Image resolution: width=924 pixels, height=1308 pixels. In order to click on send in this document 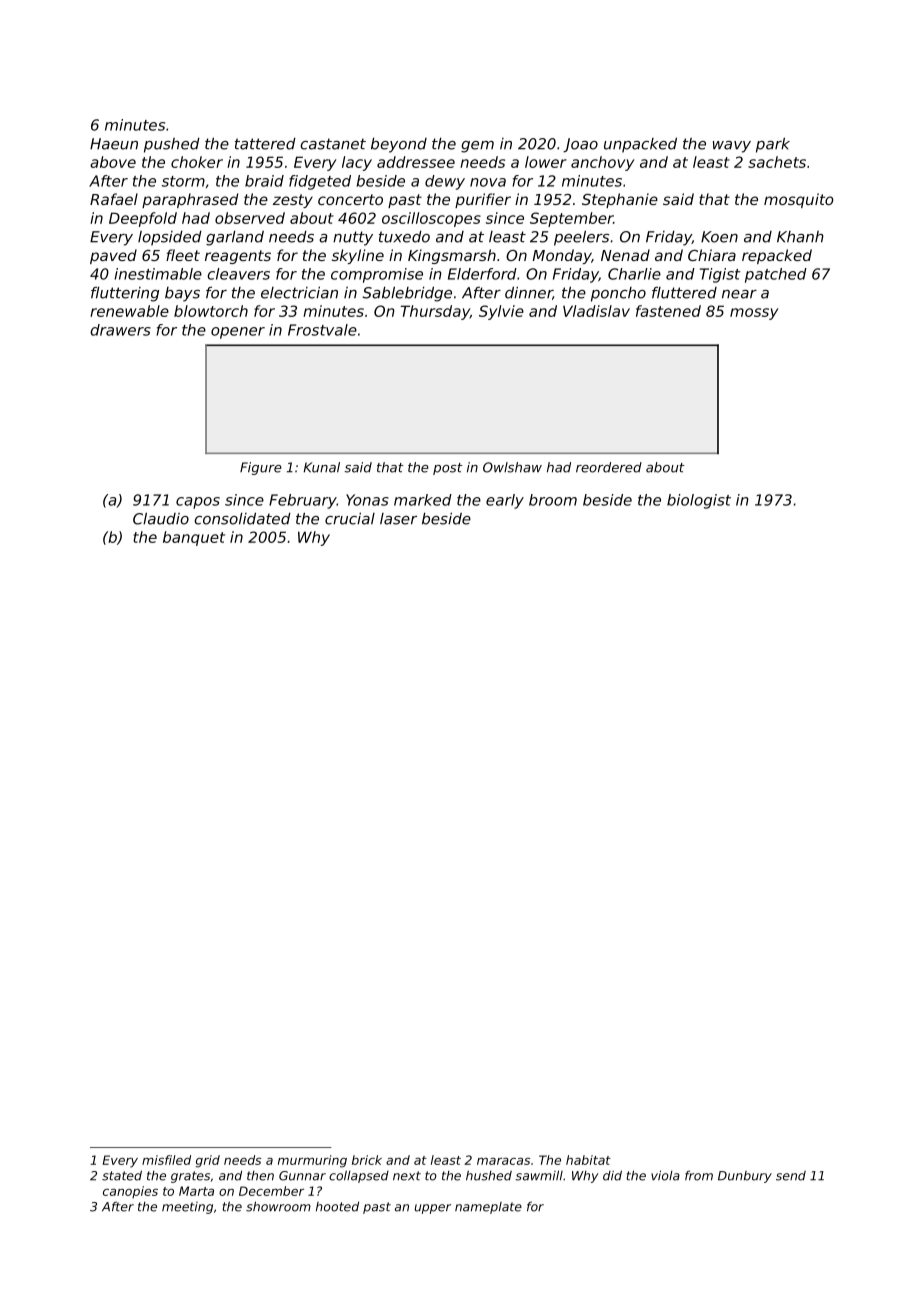, I will do `click(791, 1176)`.
